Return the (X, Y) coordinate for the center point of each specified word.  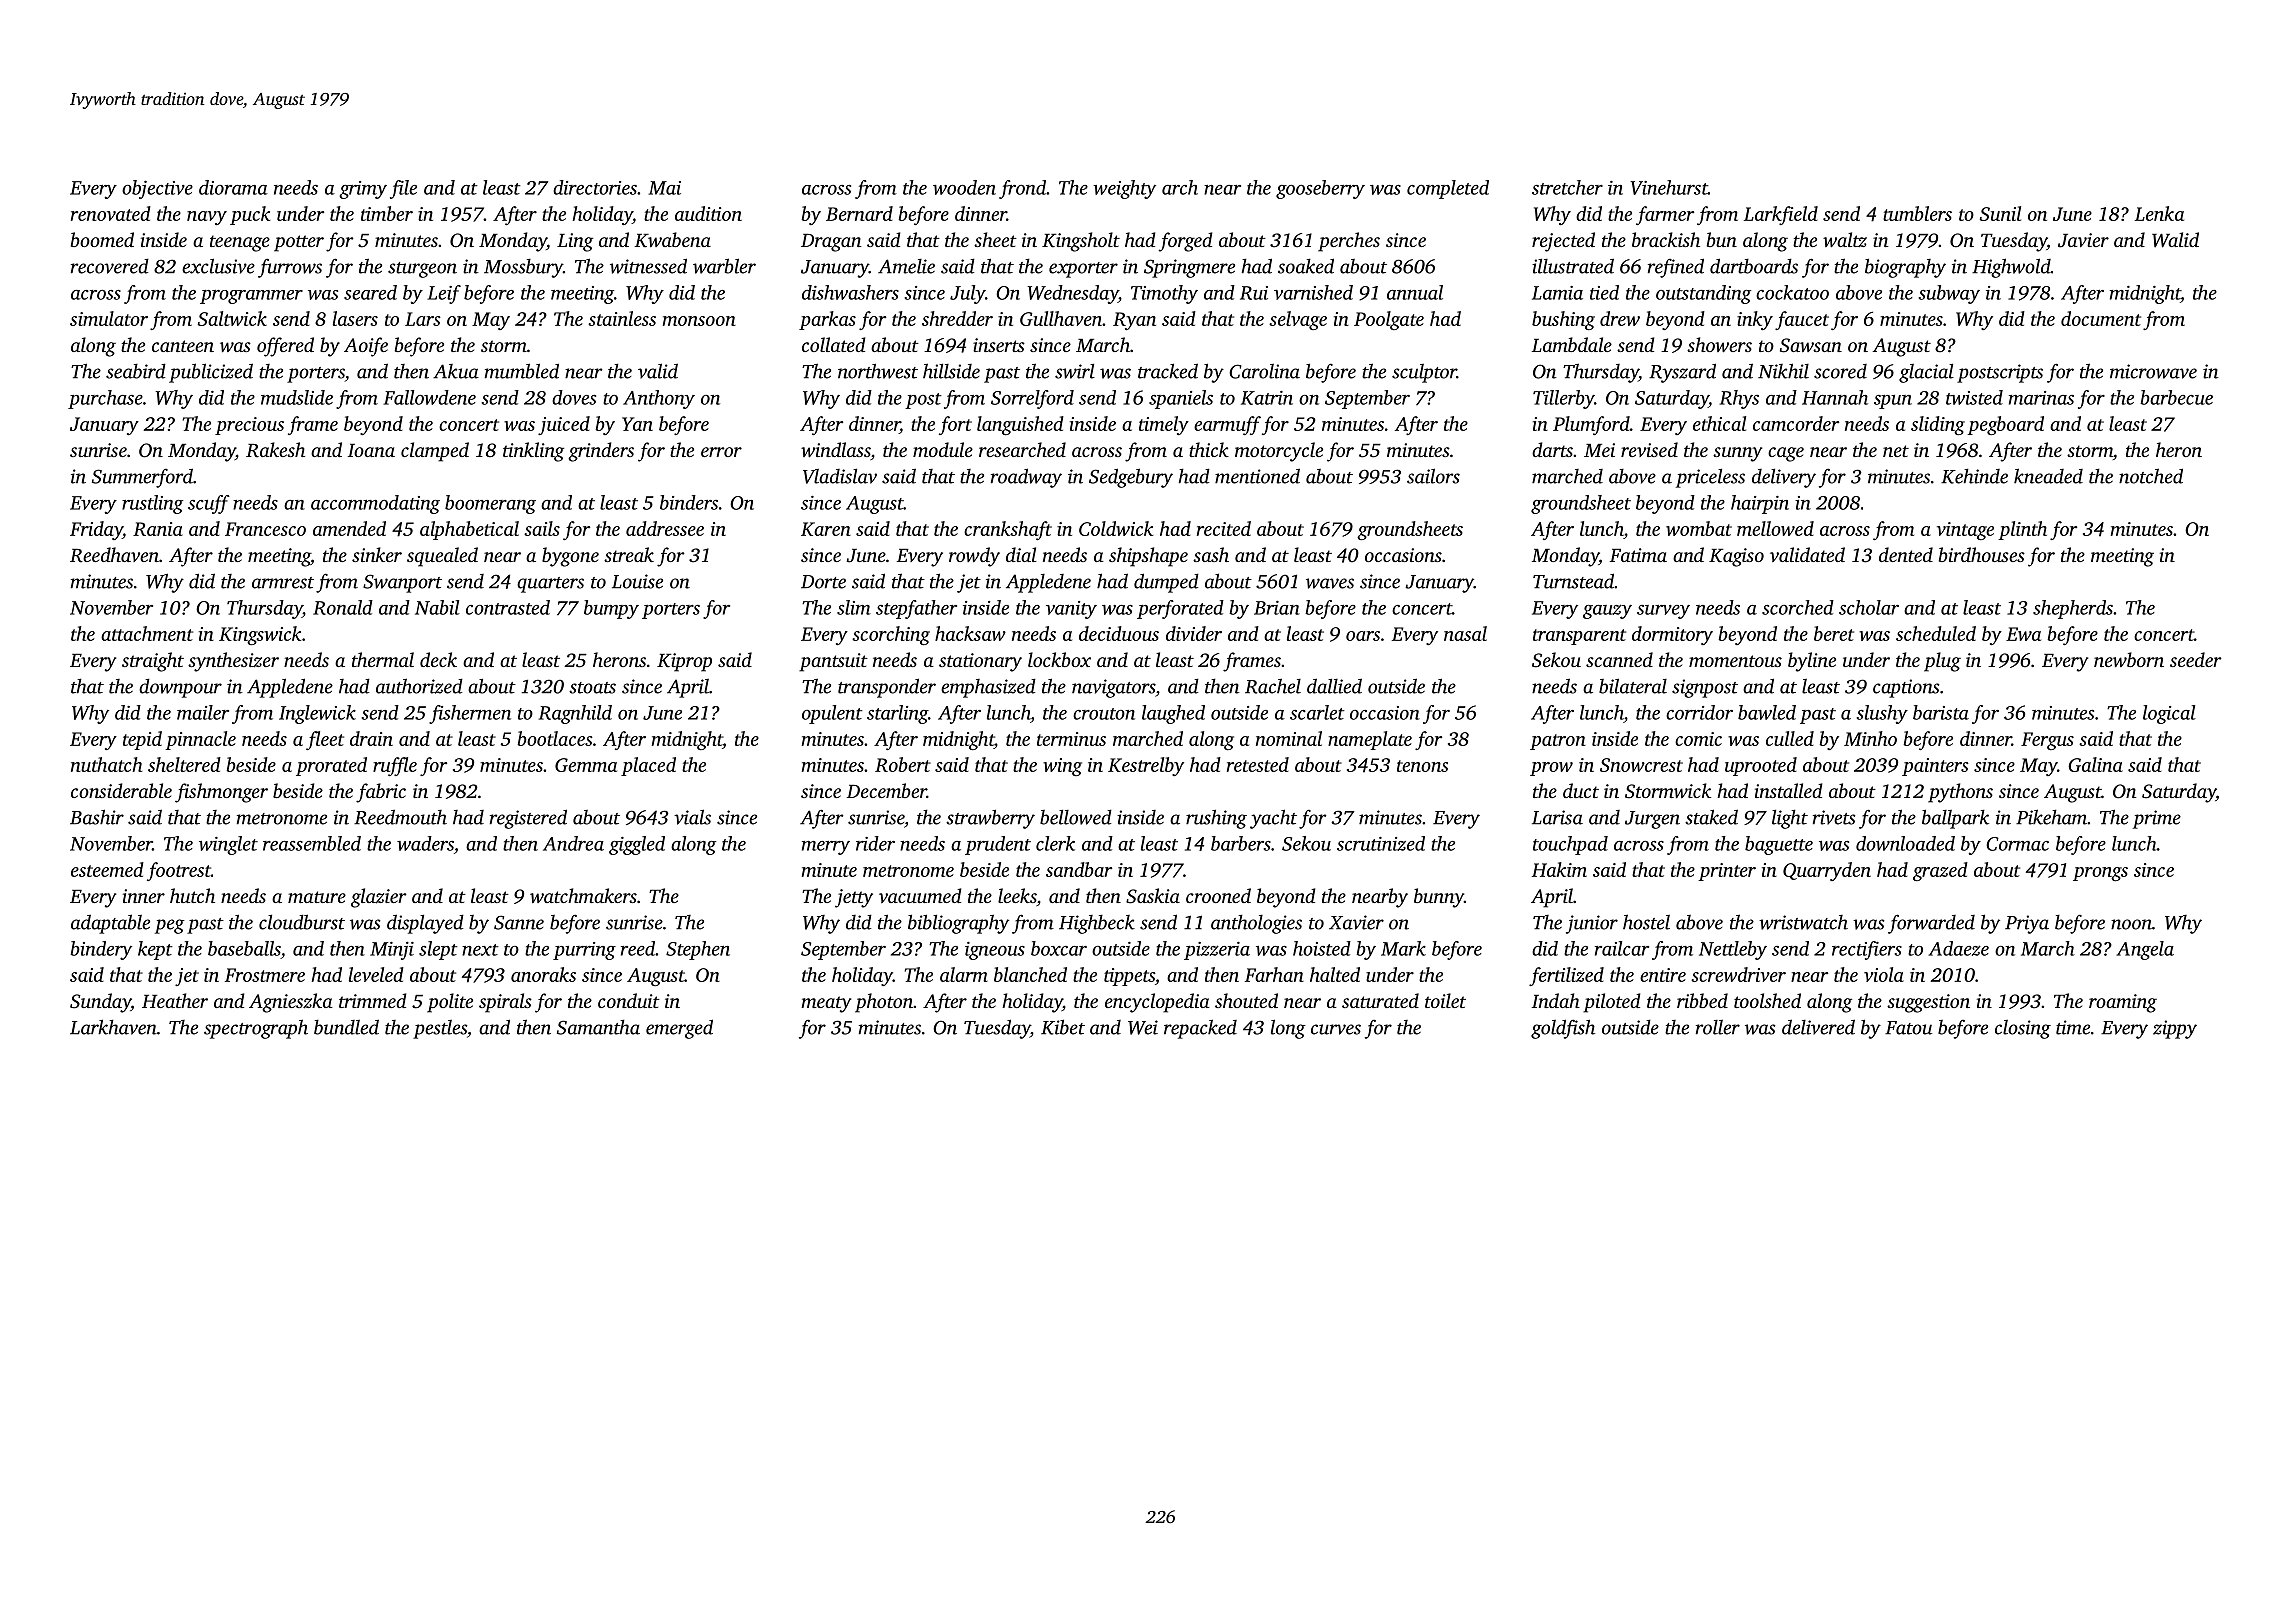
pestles (440, 1029)
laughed (1173, 714)
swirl (1075, 371)
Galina (2095, 764)
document (2101, 318)
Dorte (823, 582)
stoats (592, 688)
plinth (2022, 530)
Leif (444, 294)
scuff (209, 504)
